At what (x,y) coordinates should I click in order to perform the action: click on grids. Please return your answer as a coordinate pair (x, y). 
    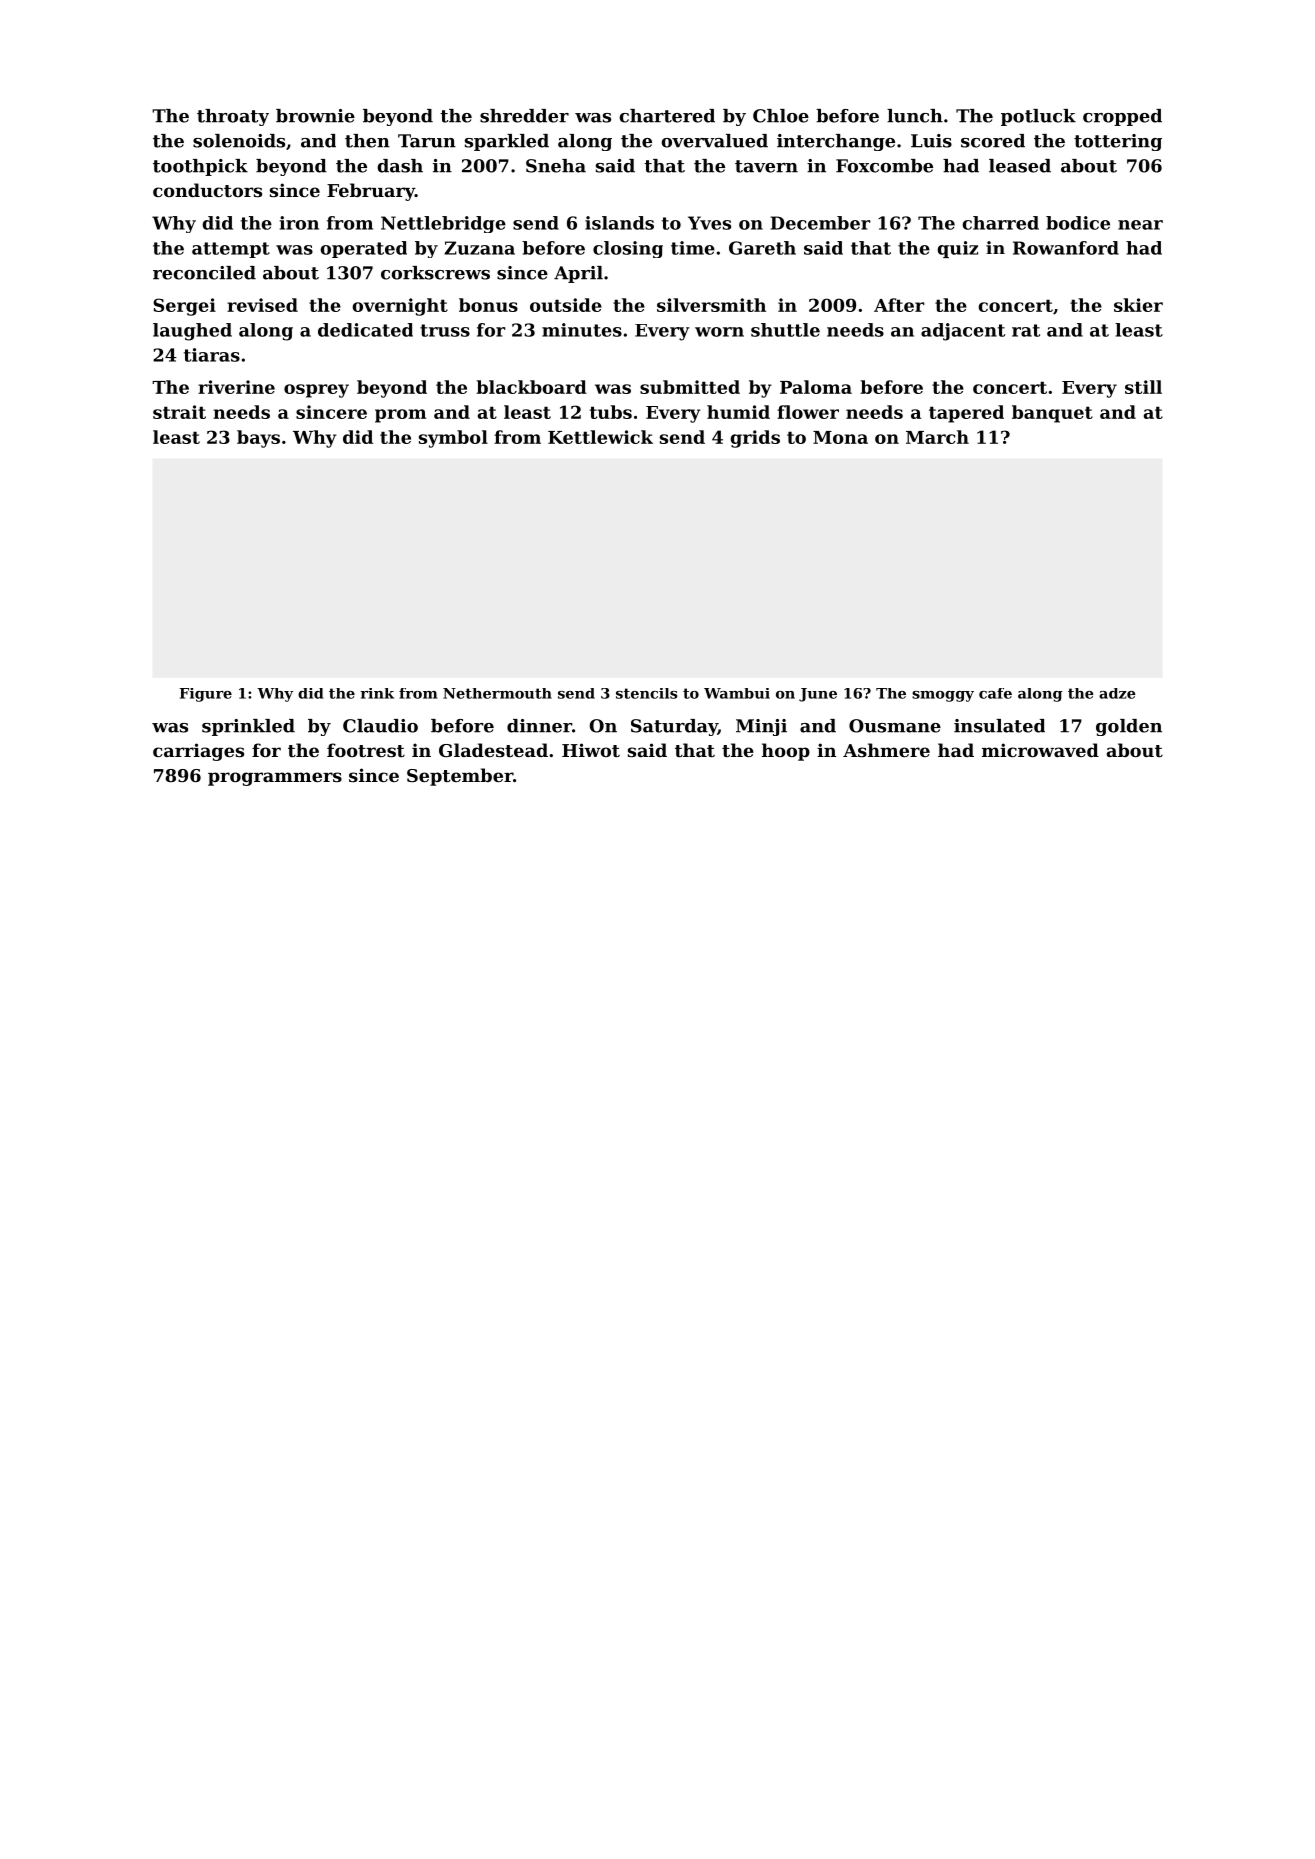
    Looking at the image, I should click on (755, 439).
